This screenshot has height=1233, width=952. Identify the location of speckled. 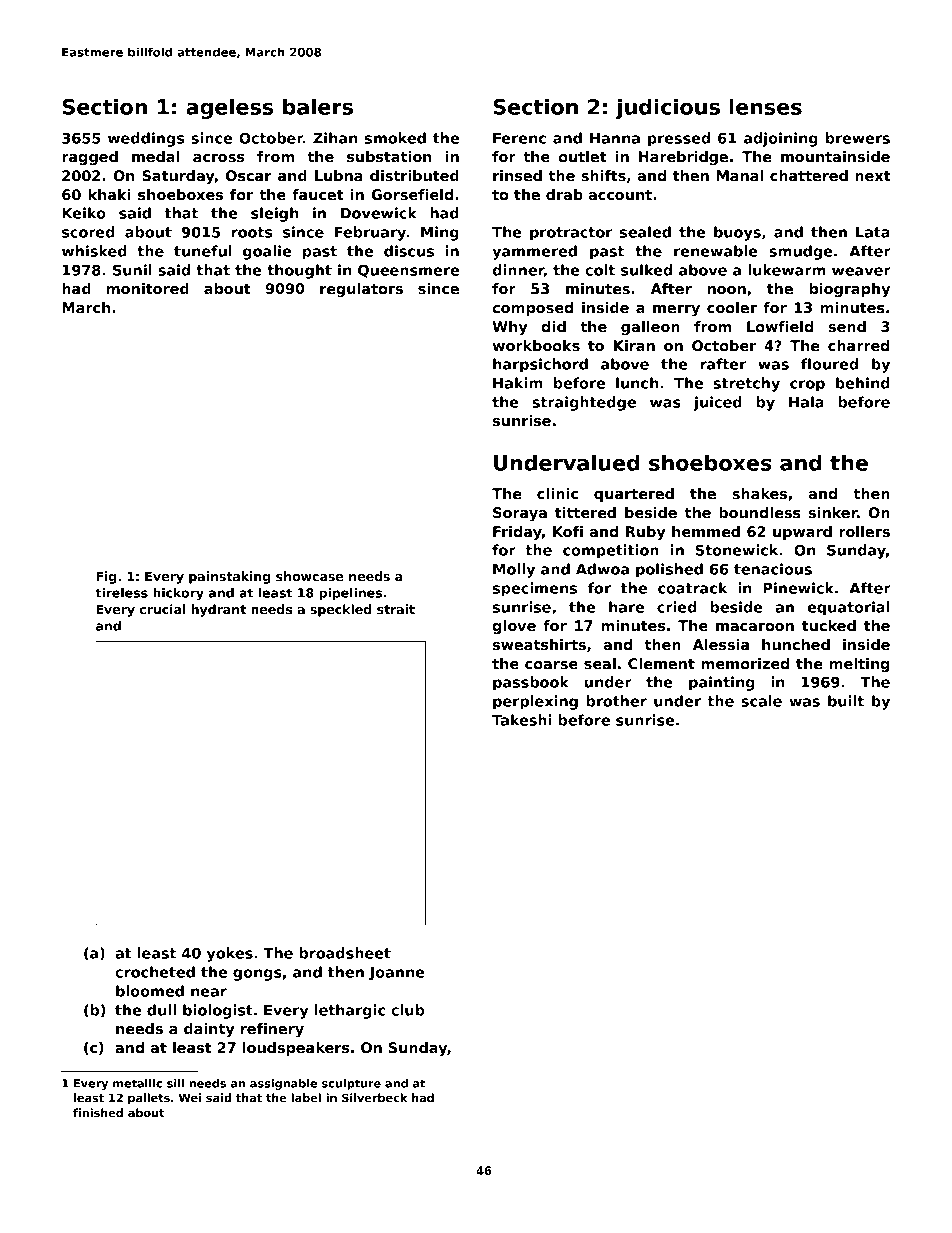
(341, 610).
